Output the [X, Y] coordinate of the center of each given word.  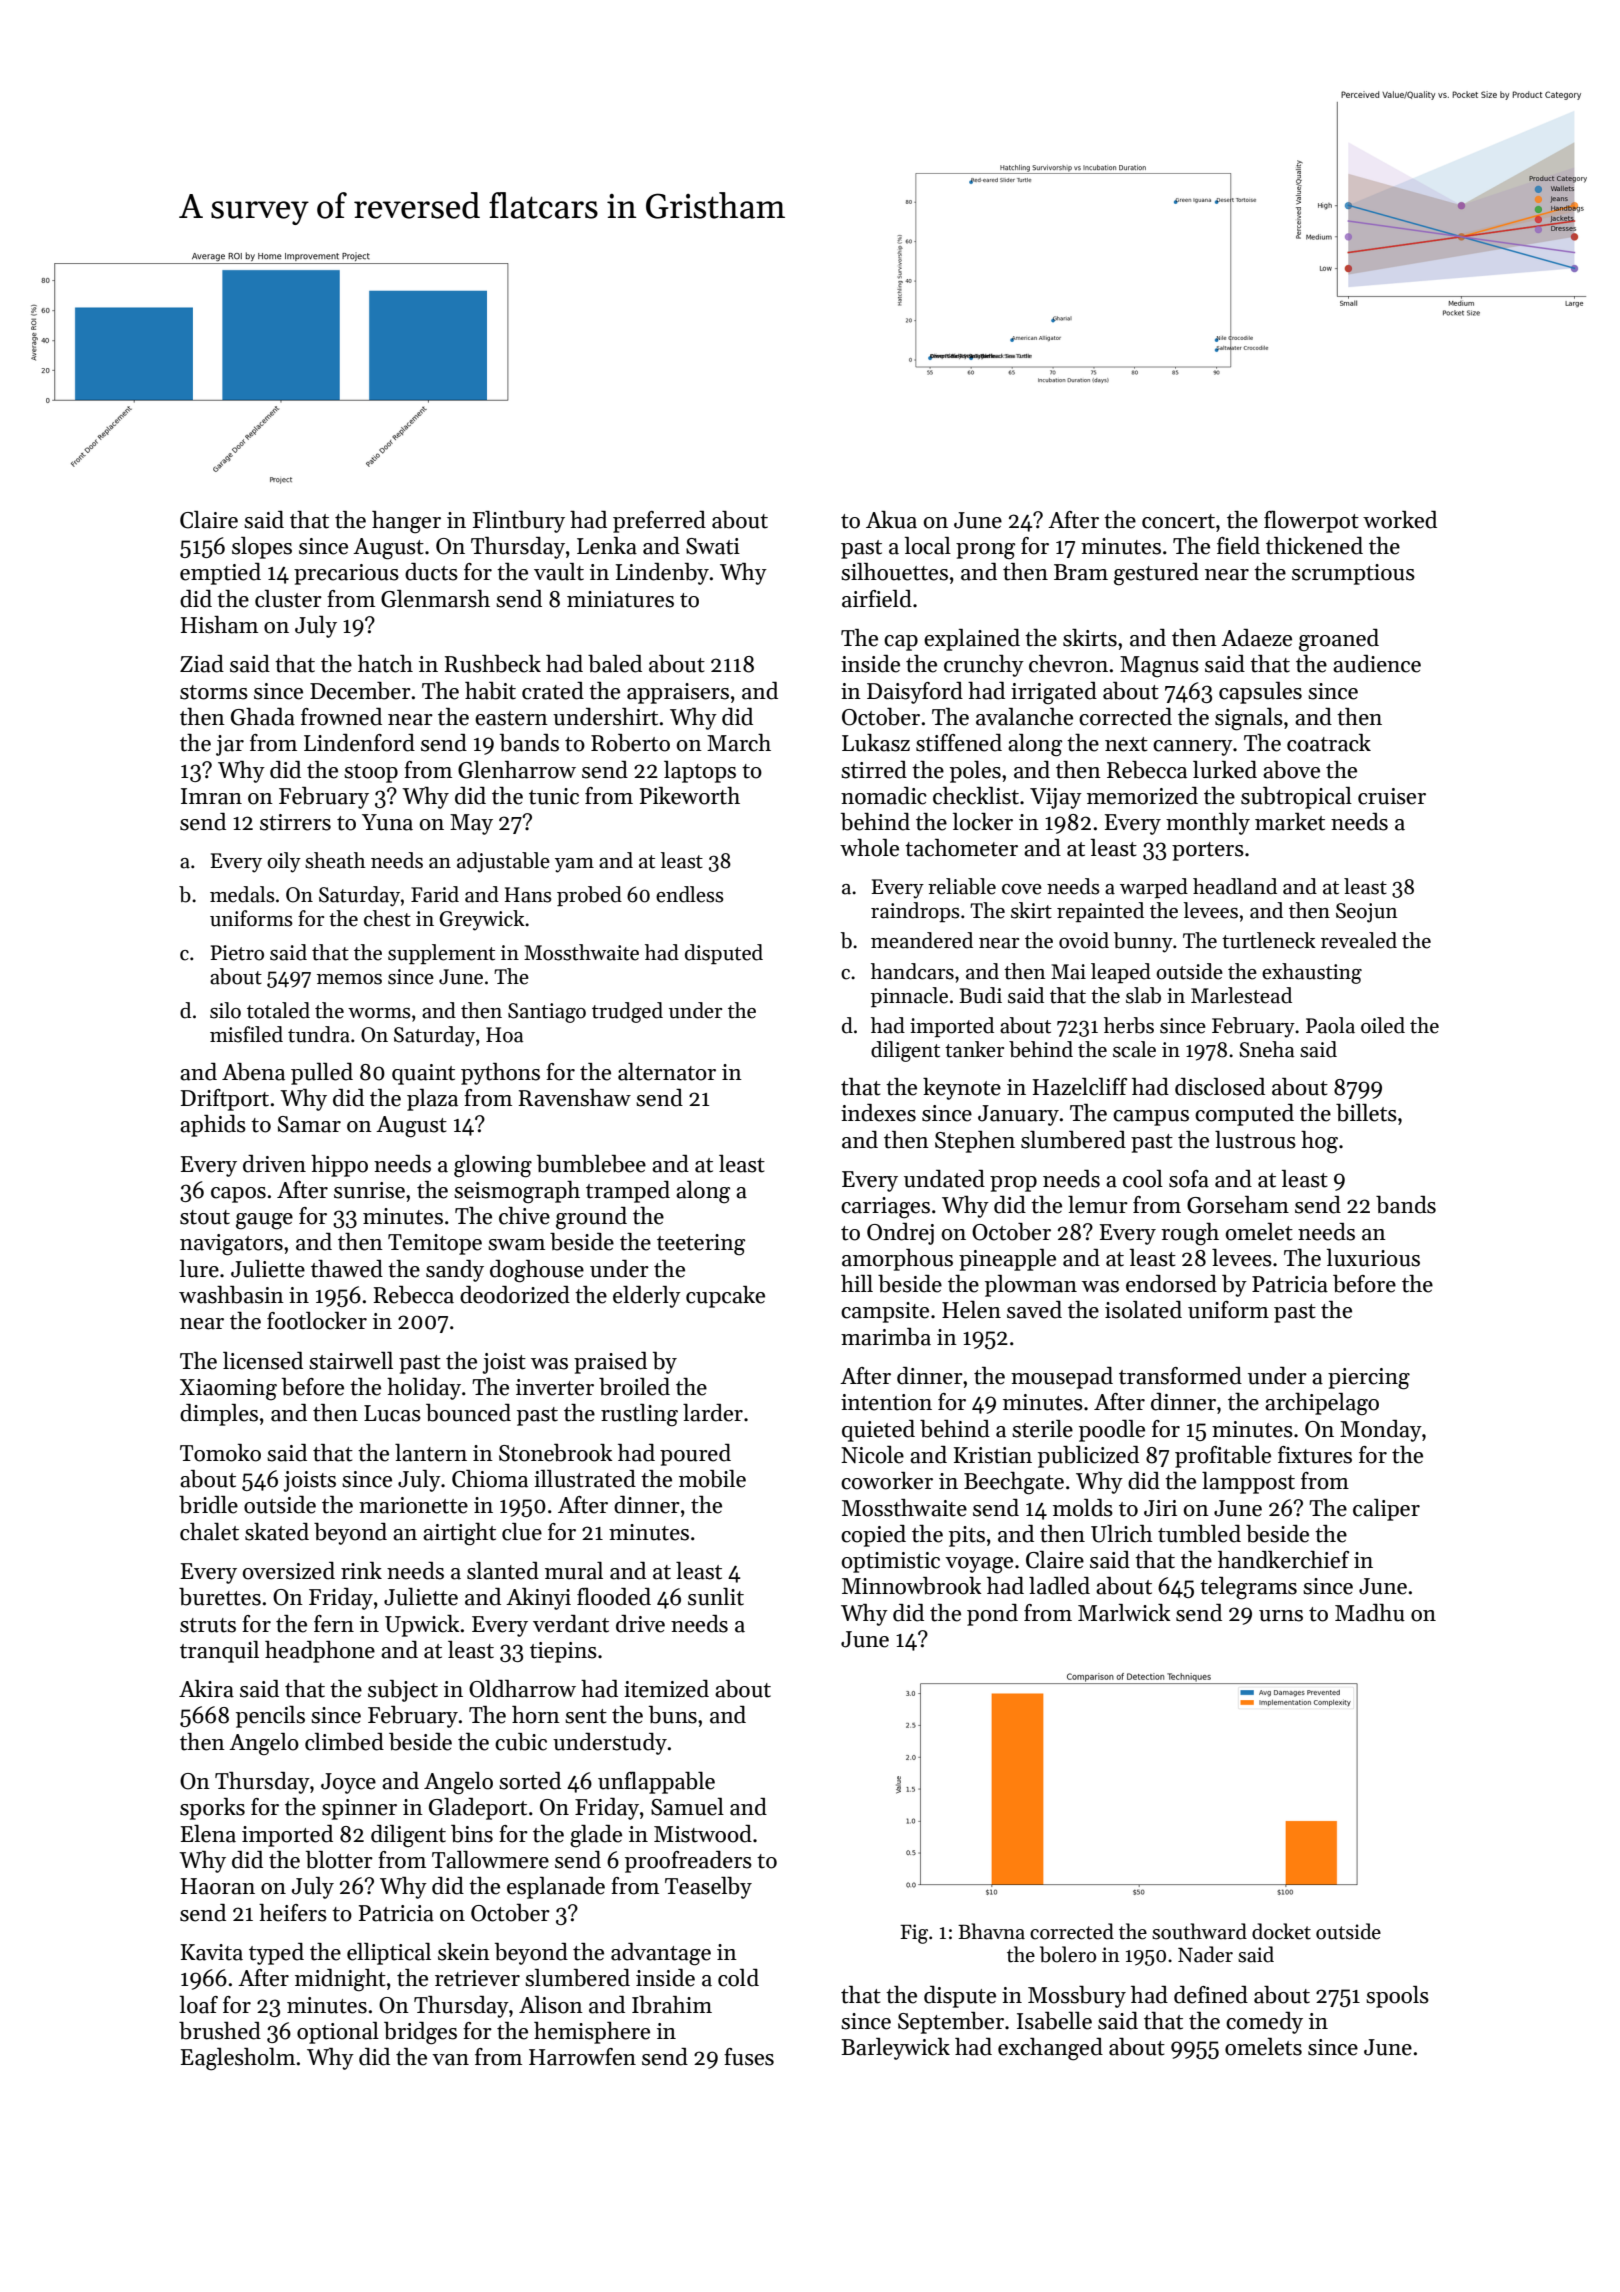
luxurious [1373, 1258]
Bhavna [991, 1931]
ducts [431, 572]
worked [1400, 520]
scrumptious [1353, 574]
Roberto [630, 743]
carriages [885, 1208]
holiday [424, 1389]
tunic [554, 796]
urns [1281, 1616]
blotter [339, 1860]
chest [387, 918]
